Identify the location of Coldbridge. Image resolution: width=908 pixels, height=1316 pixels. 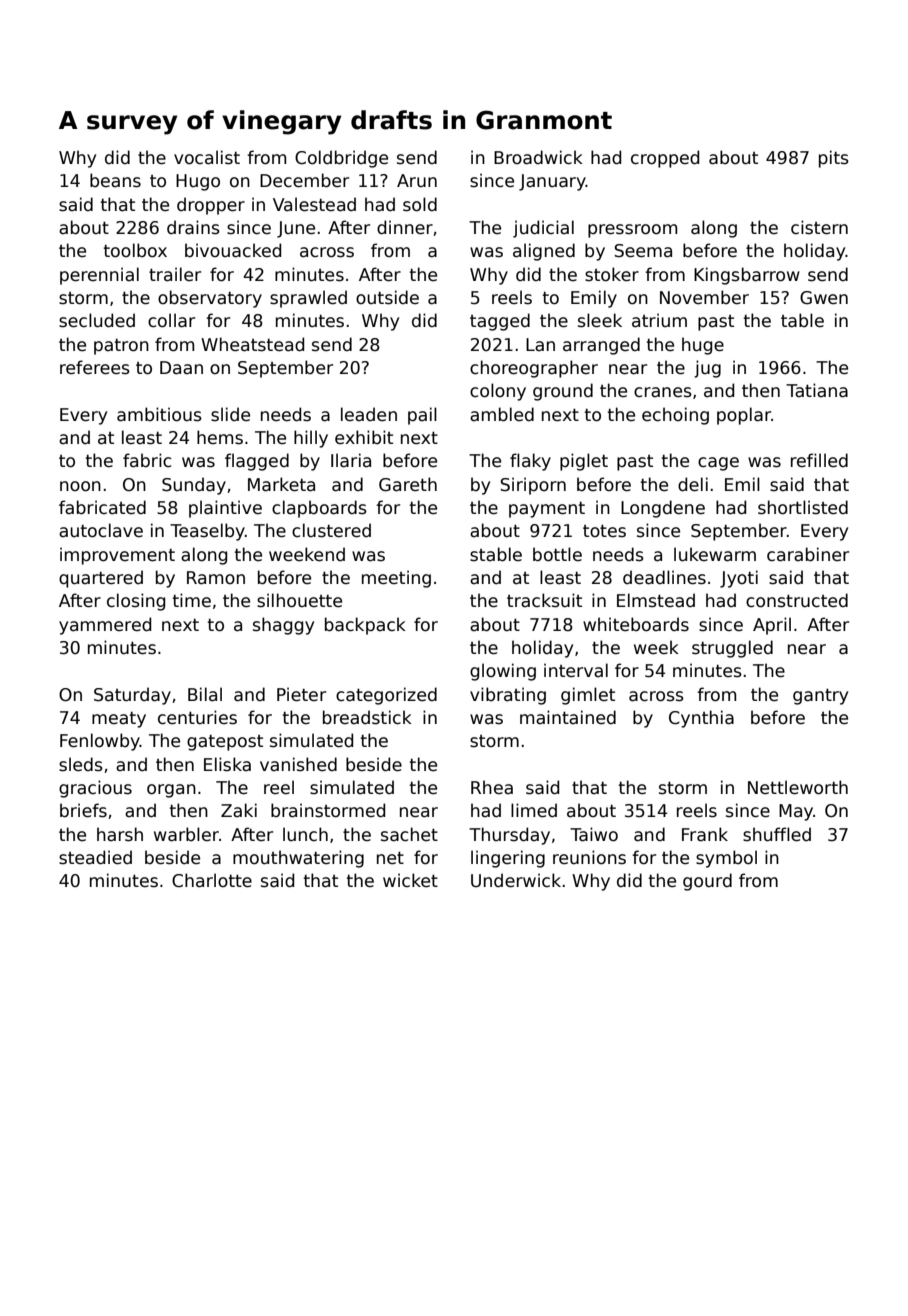
(341, 159).
